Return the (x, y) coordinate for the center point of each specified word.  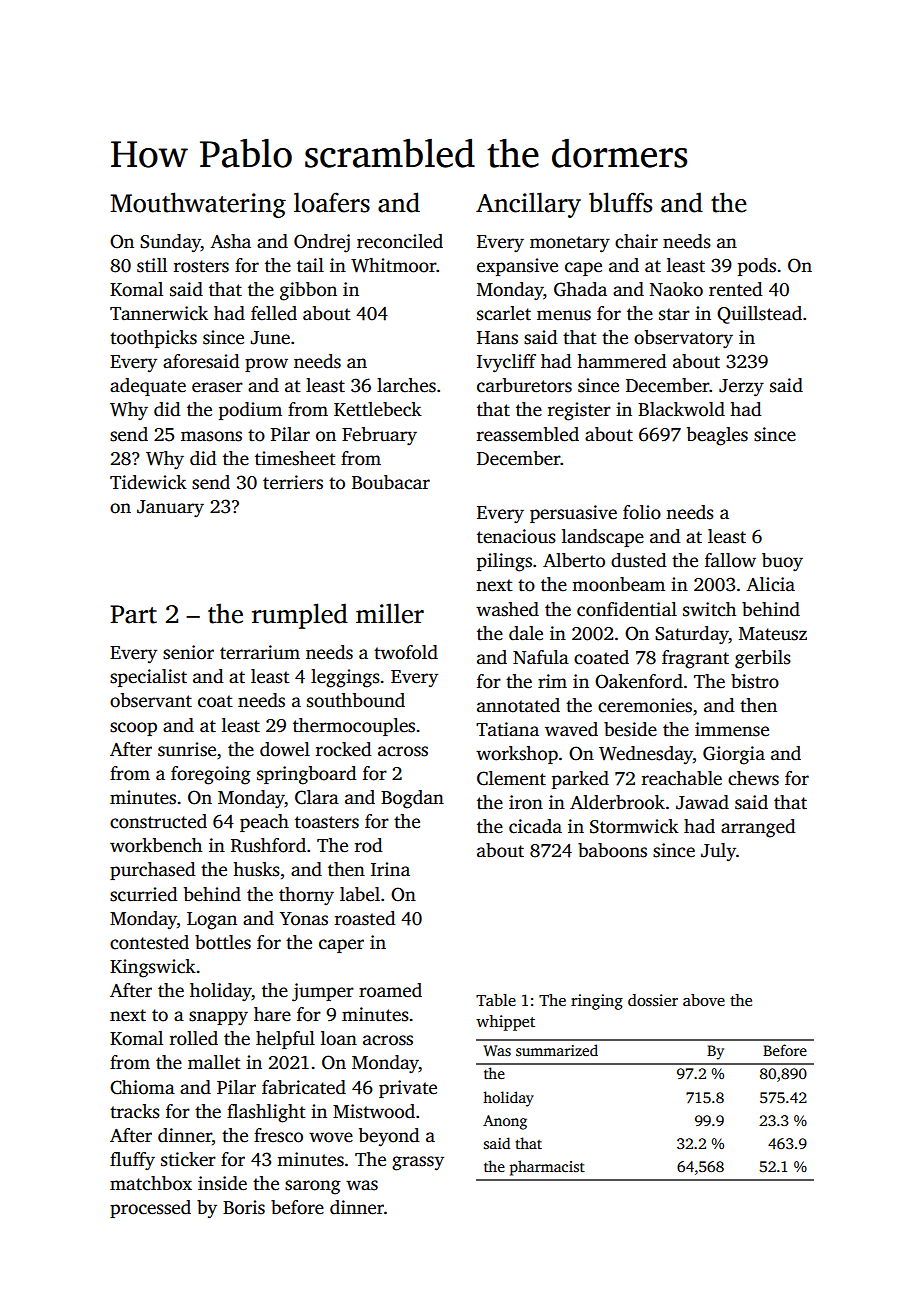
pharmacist (547, 1168)
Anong (505, 1122)
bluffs (620, 202)
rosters (201, 266)
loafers (332, 202)
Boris (244, 1207)
